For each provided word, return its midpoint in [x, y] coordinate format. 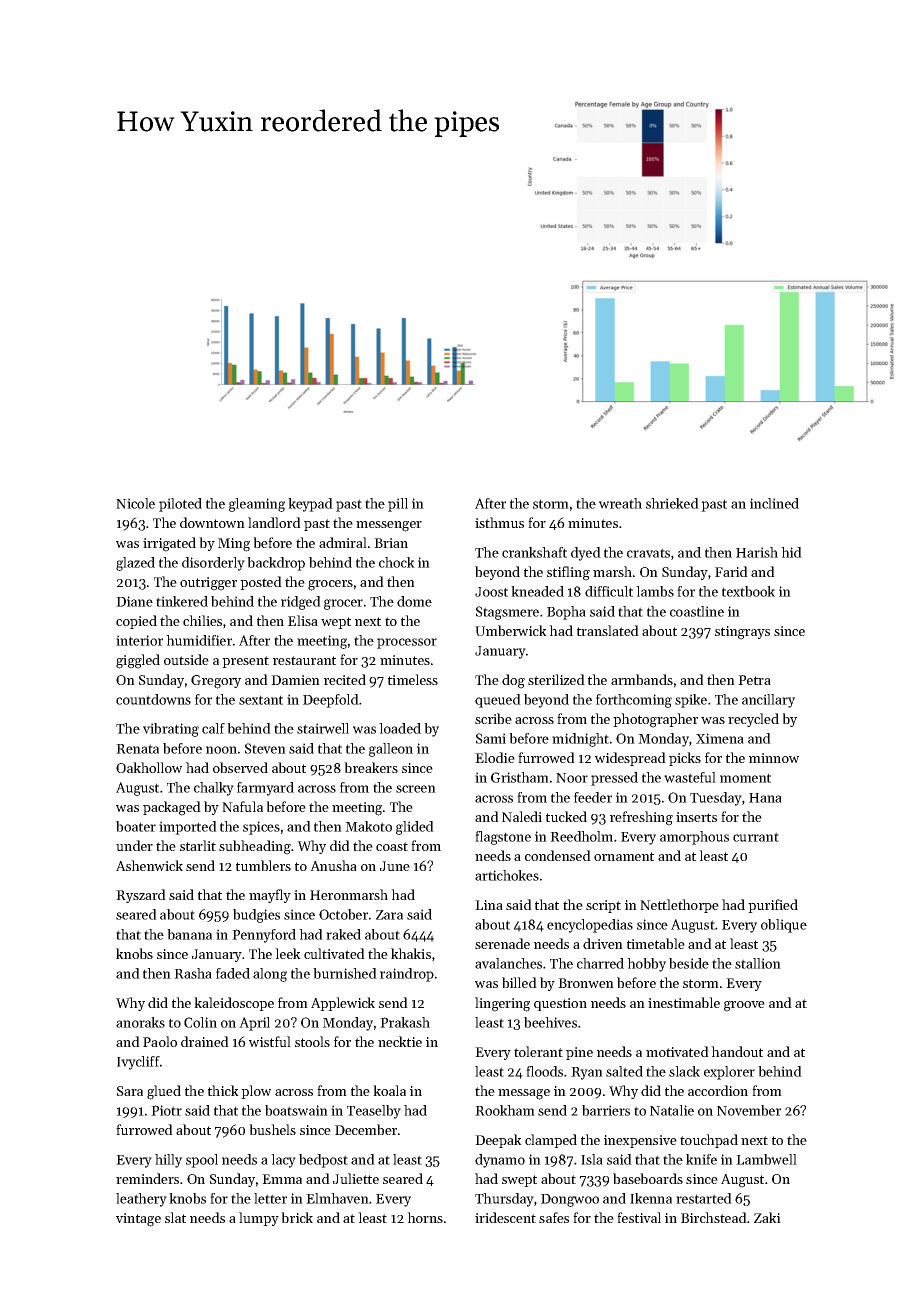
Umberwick [511, 630]
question [560, 1004]
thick [223, 1090]
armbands [642, 679]
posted [261, 583]
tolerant [538, 1051]
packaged [172, 808]
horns [425, 1217]
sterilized [556, 679]
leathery [141, 1200]
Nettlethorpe [679, 906]
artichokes [507, 875]
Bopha [566, 613]
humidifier [199, 640]
